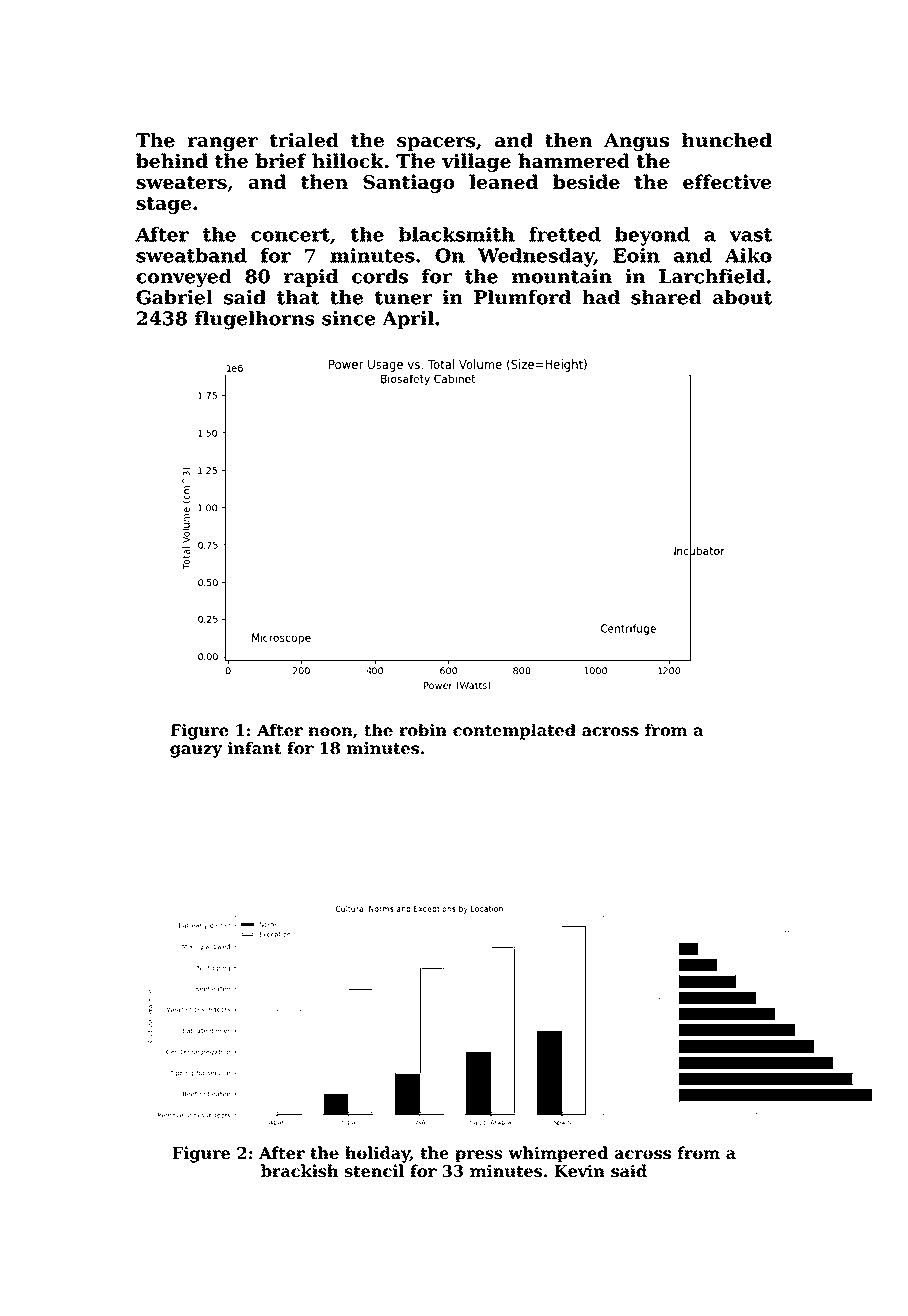  I want to click on stencil, so click(374, 1170).
